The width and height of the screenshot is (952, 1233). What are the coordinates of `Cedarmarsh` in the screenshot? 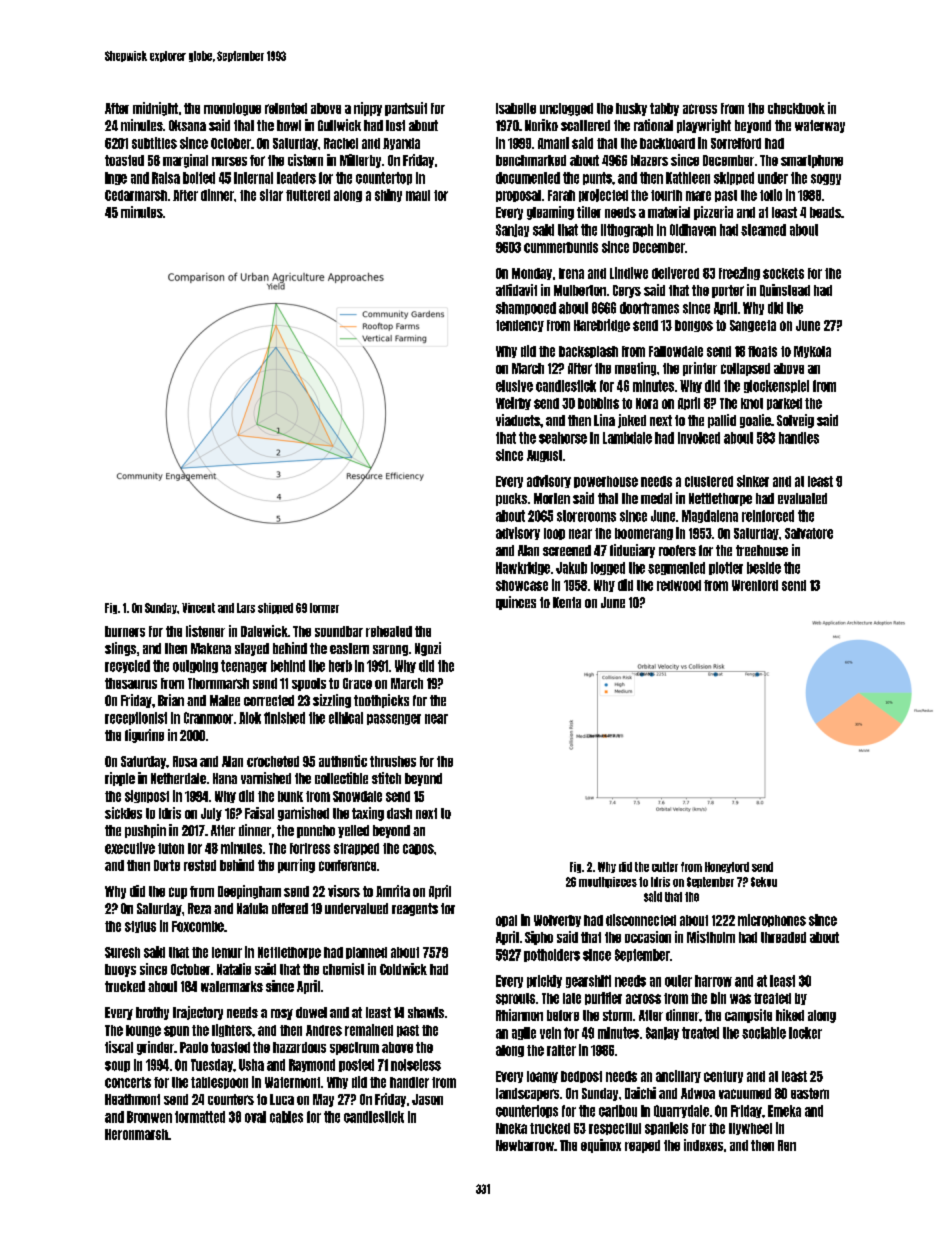 It's located at (136, 195).
